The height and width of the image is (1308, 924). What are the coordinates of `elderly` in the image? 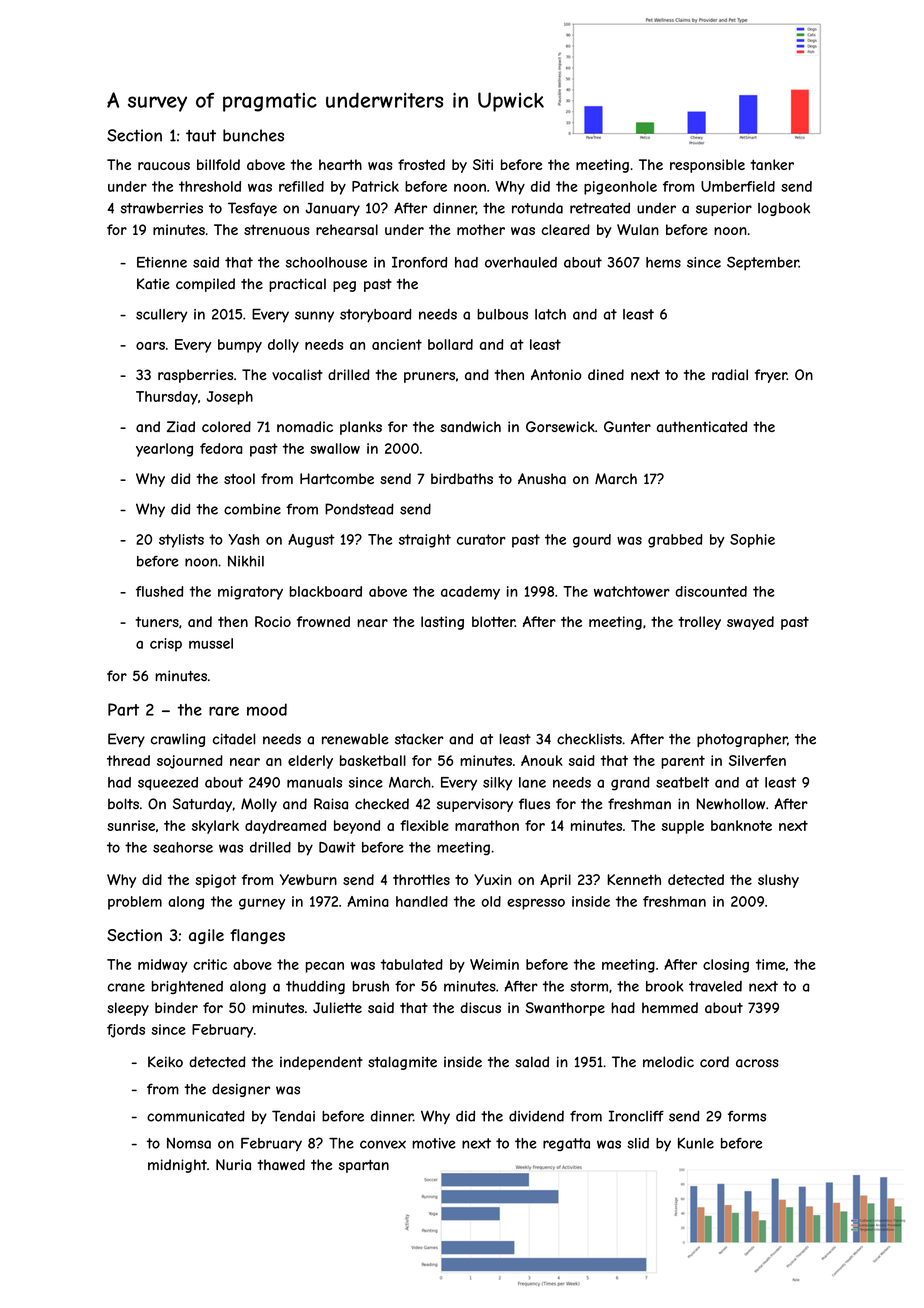 It's located at (310, 762).
